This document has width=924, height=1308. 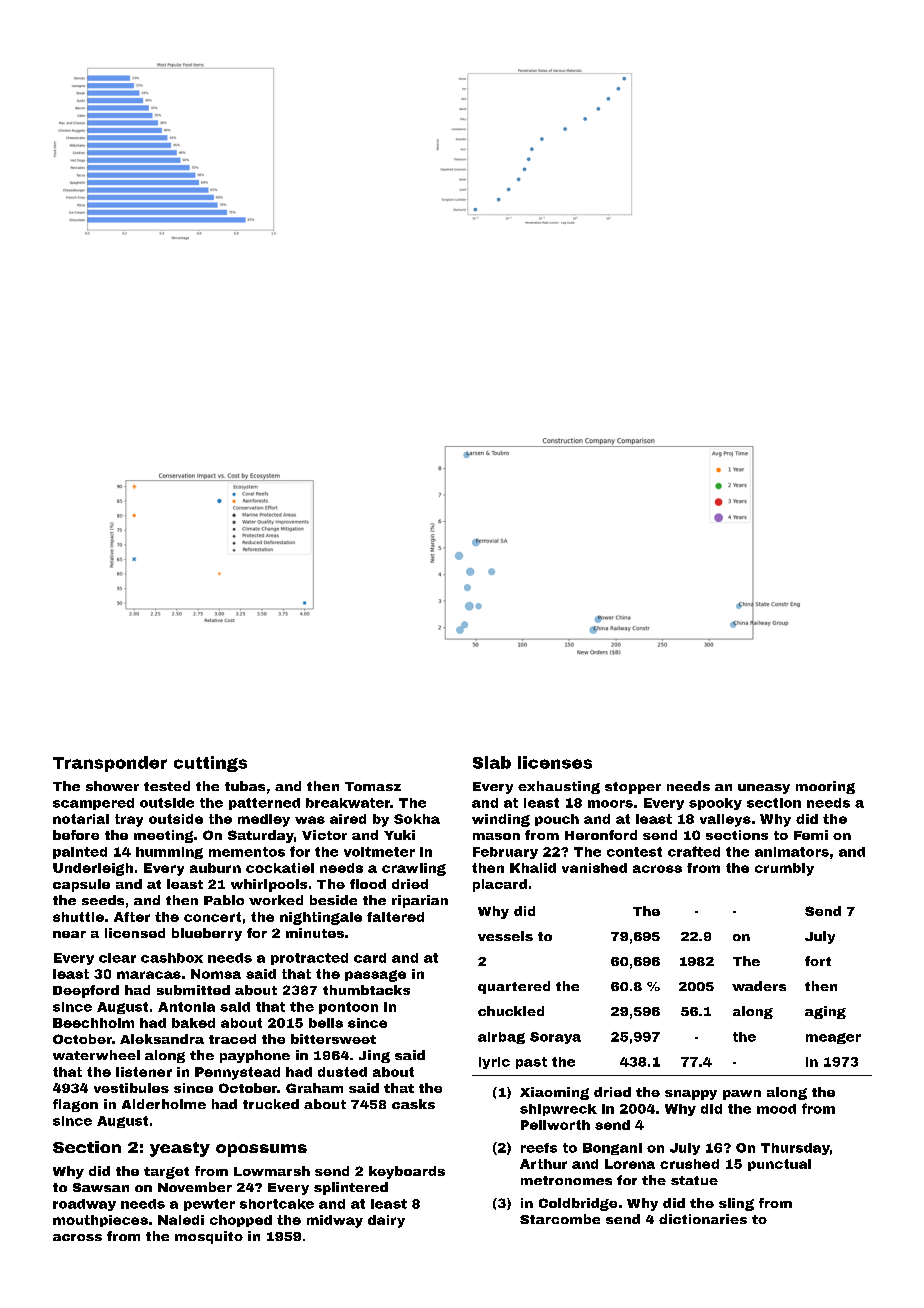 What do you see at coordinates (594, 868) in the document?
I see `vanished` at bounding box center [594, 868].
